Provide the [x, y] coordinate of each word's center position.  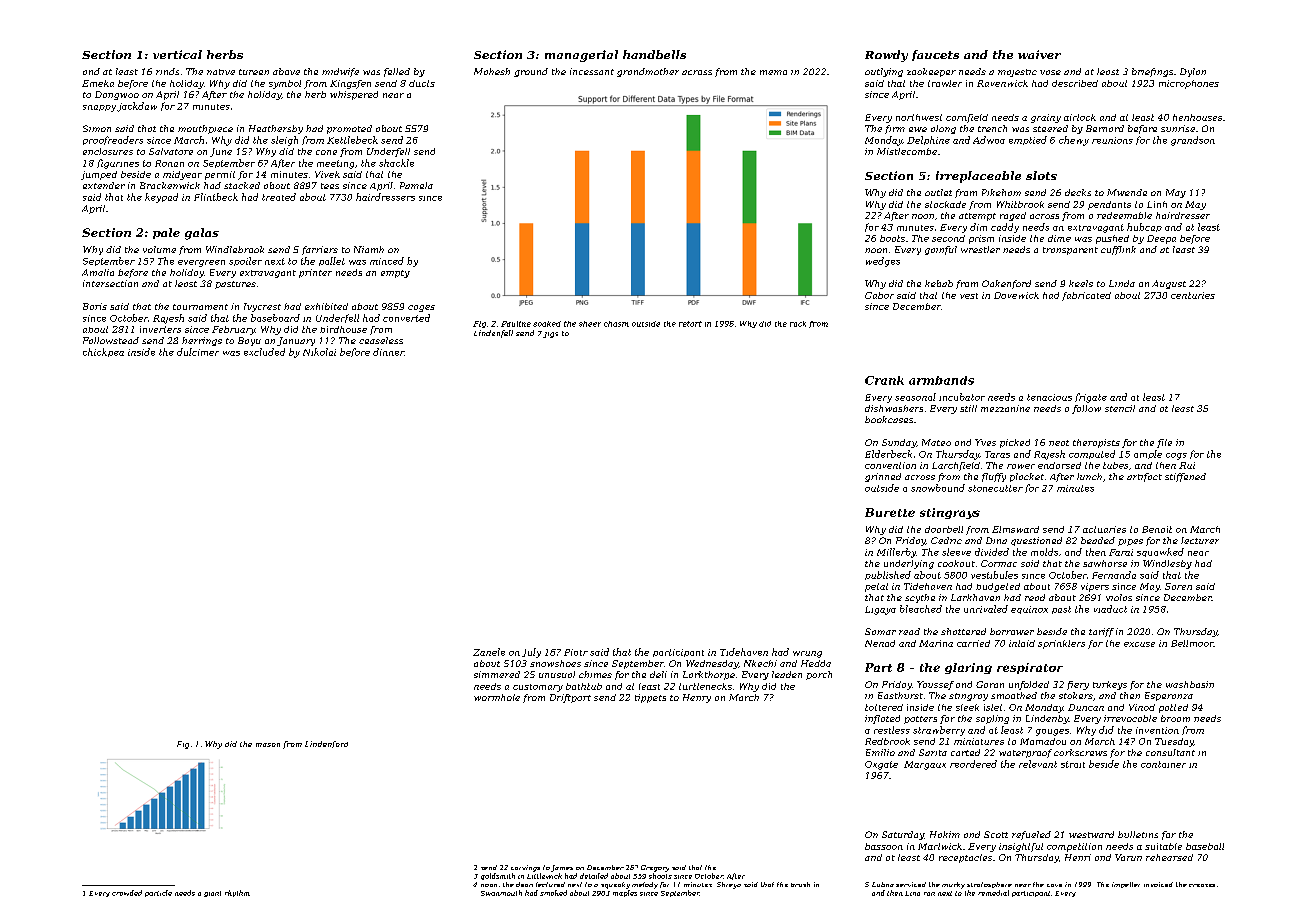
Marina [936, 643]
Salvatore [171, 151]
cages [421, 308]
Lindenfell [493, 334]
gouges [1052, 732]
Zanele [489, 652]
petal [876, 587]
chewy [1074, 141]
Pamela [416, 185]
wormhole [497, 697]
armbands [941, 380]
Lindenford [326, 744]
